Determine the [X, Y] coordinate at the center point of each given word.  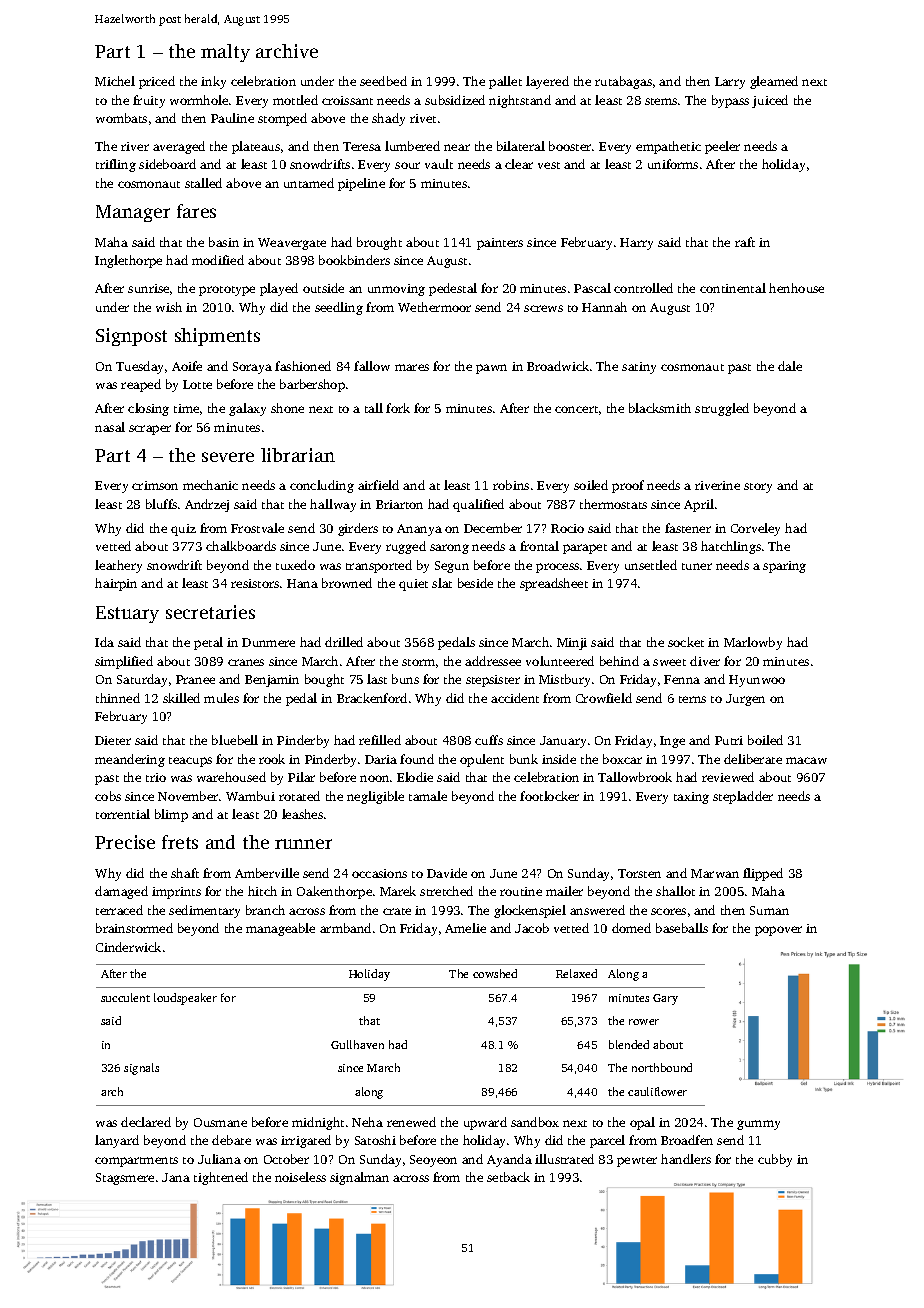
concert [576, 409]
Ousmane [220, 1122]
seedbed [383, 81]
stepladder [743, 797]
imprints [176, 893]
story [758, 488]
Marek [398, 891]
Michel [115, 81]
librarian [298, 455]
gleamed [774, 82]
